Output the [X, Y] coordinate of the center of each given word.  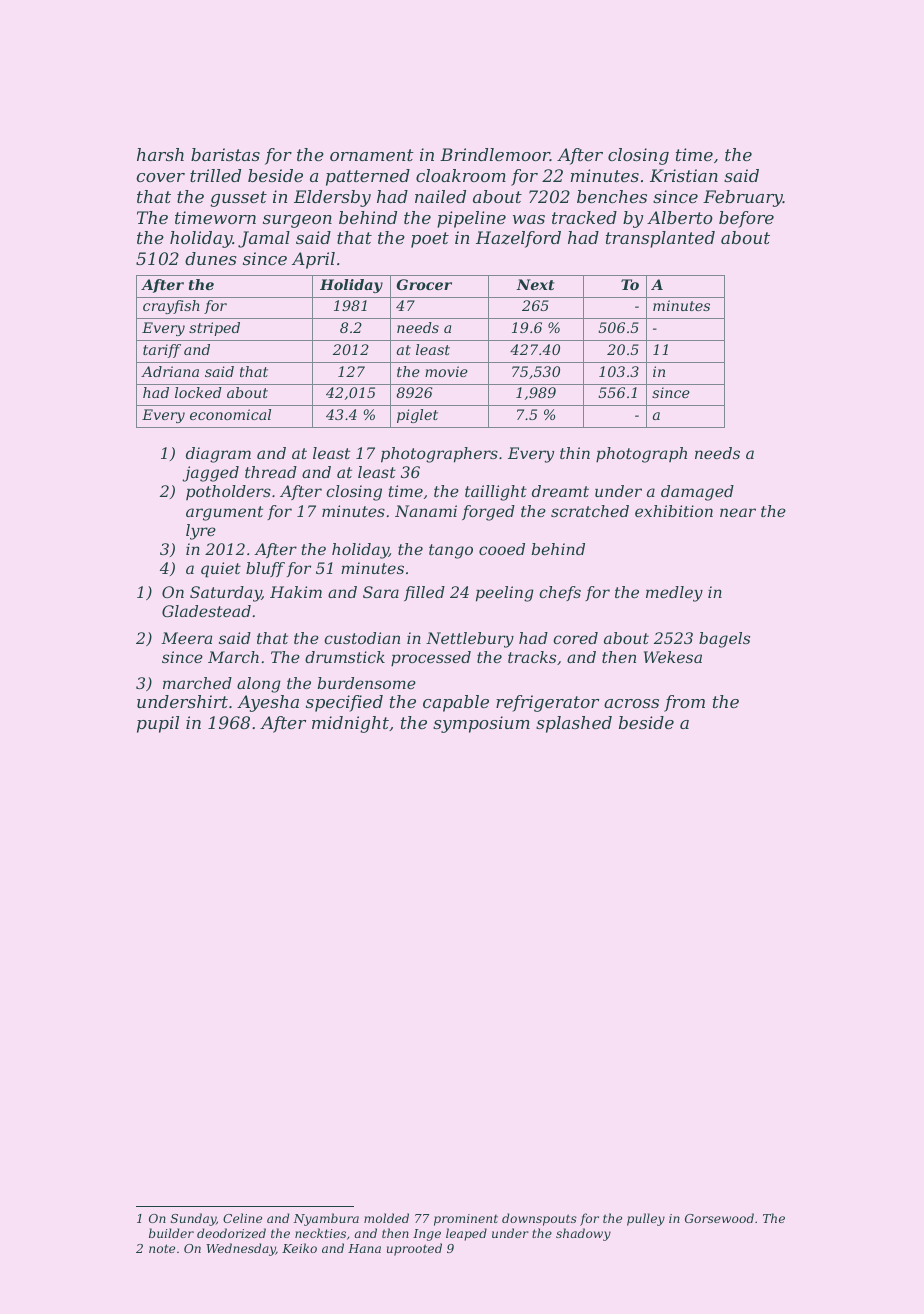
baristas [225, 154]
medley [674, 594]
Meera [186, 638]
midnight [350, 724]
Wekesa [673, 657]
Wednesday [241, 1249]
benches [612, 196]
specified [344, 703]
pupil [158, 724]
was [529, 219]
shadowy [583, 1234]
